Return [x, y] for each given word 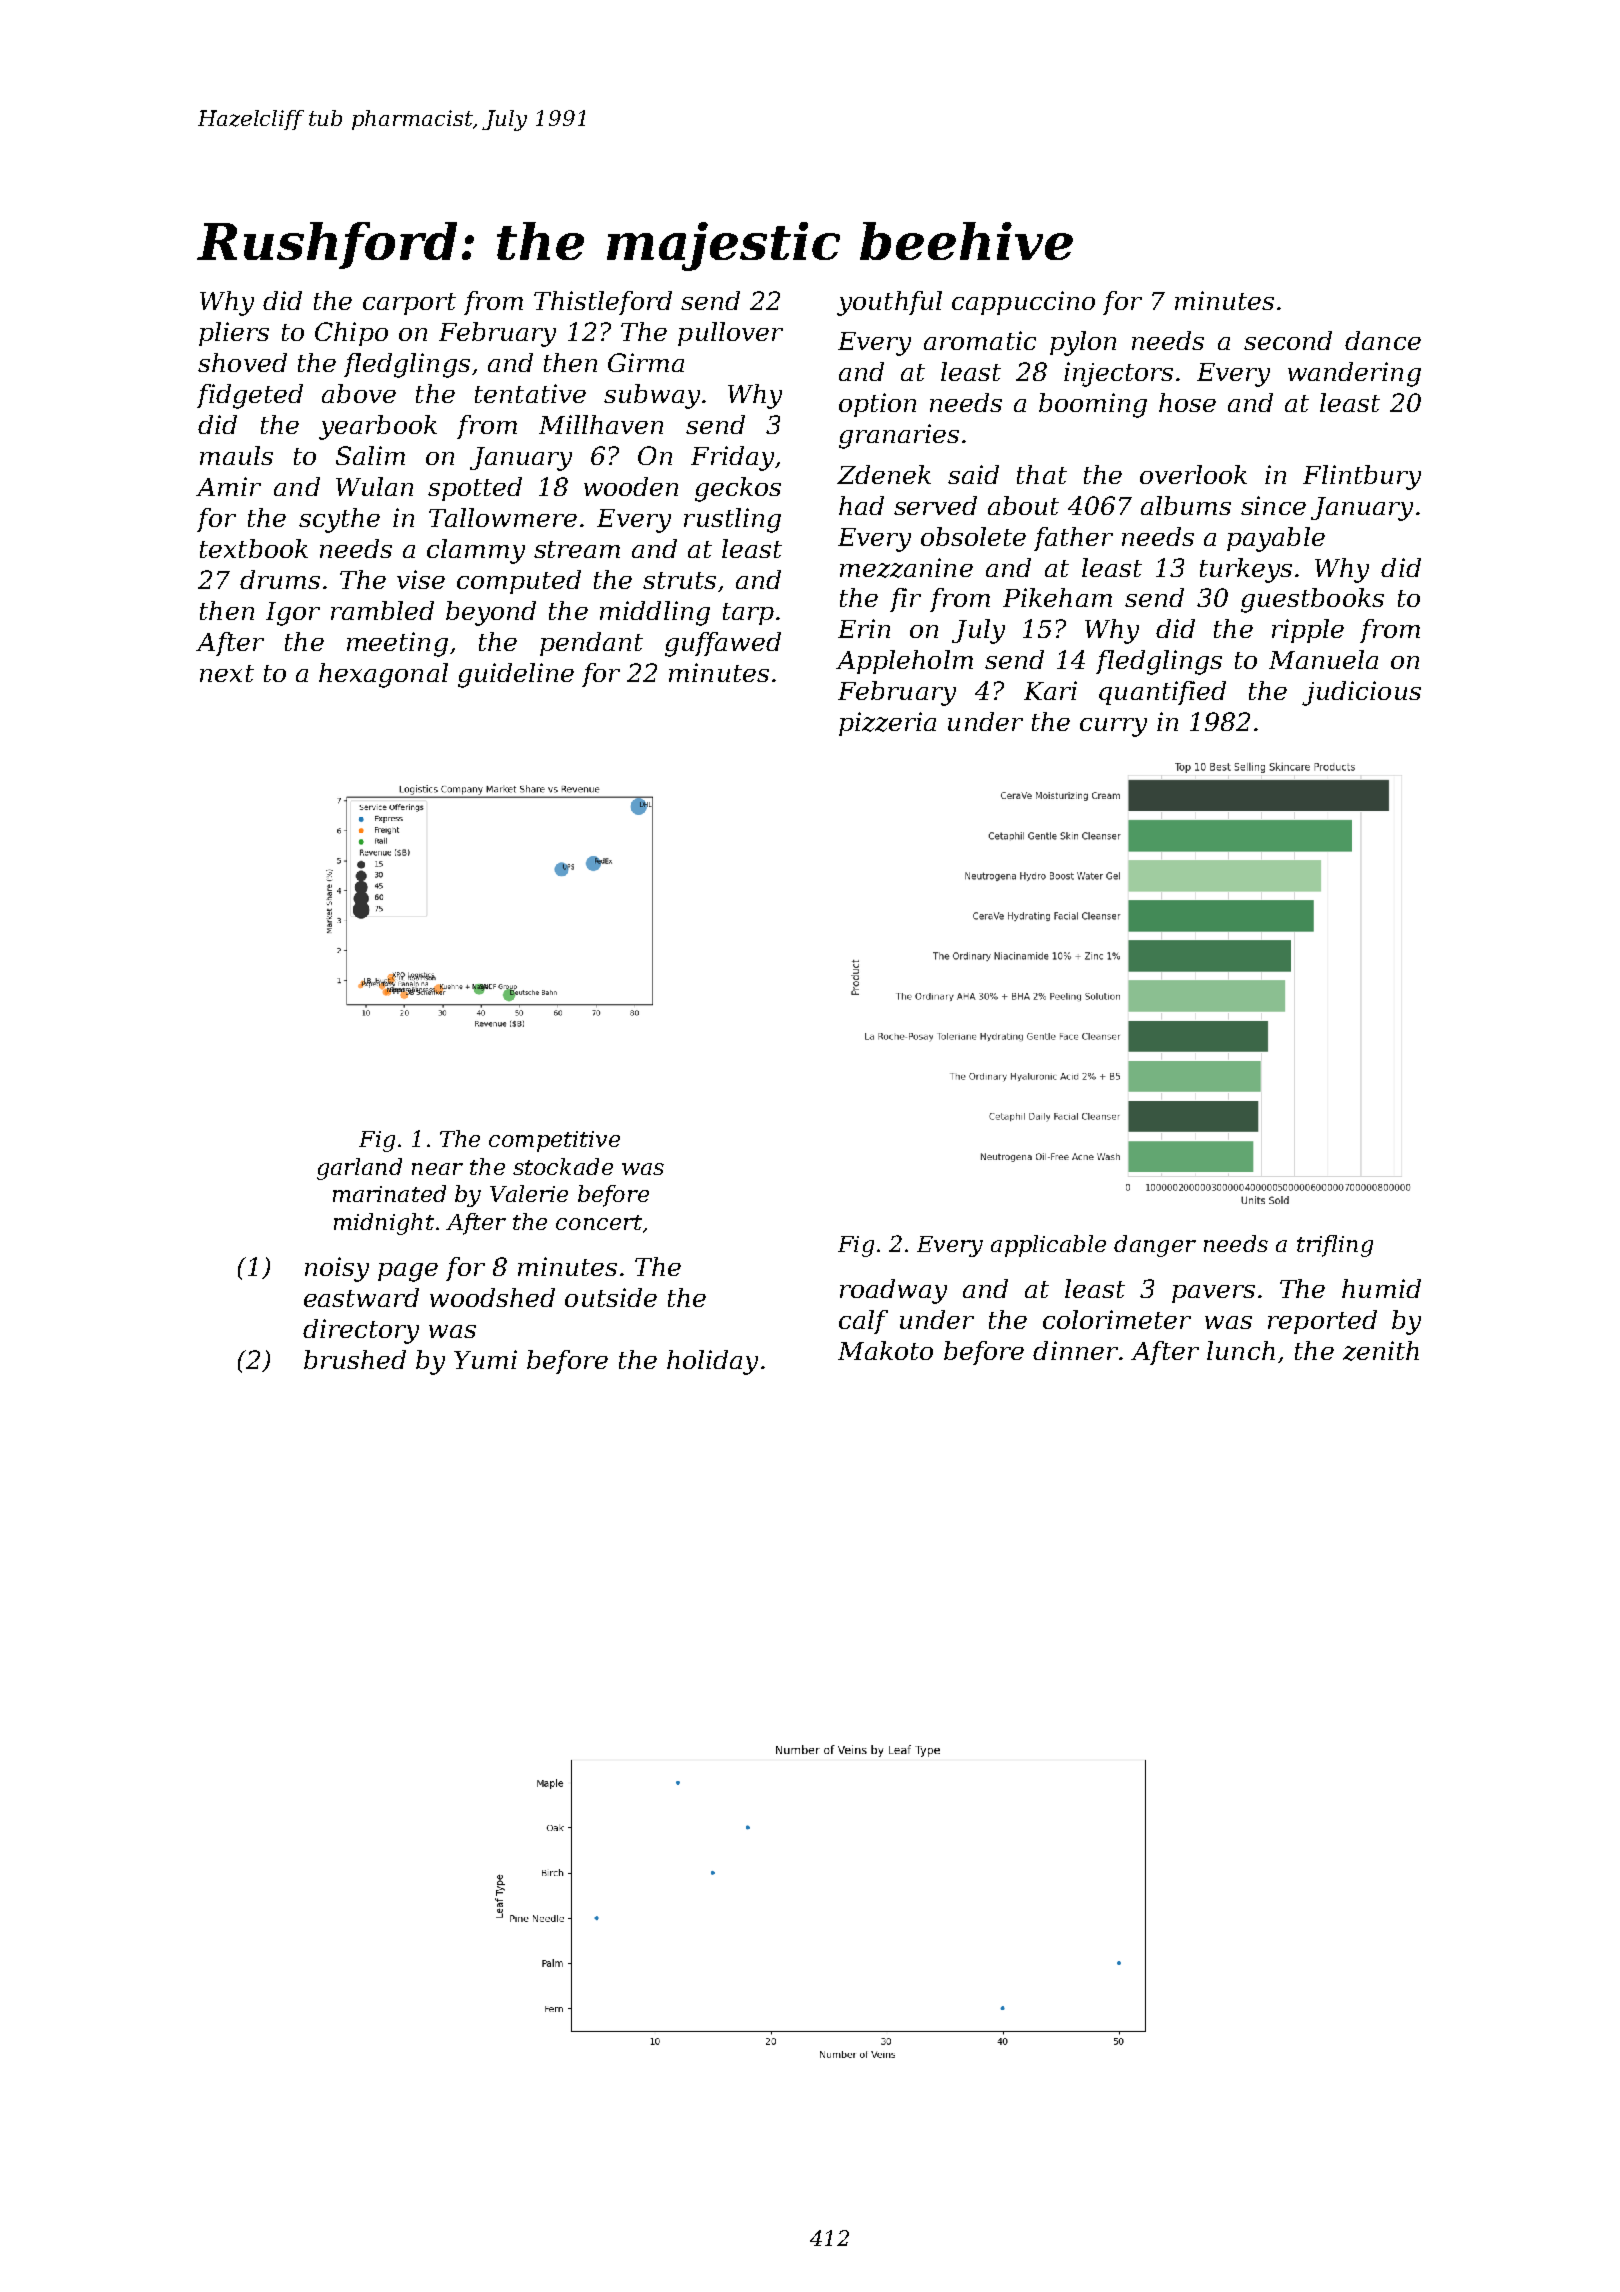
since [1273, 505]
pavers [1213, 1294]
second [1288, 340]
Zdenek [884, 474]
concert [599, 1222]
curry [1113, 727]
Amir [228, 486]
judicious [1361, 693]
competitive [554, 1141]
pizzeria [887, 724]
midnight [384, 1224]
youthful [889, 303]
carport [409, 304]
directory [361, 1331]
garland [359, 1169]
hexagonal [383, 675]
